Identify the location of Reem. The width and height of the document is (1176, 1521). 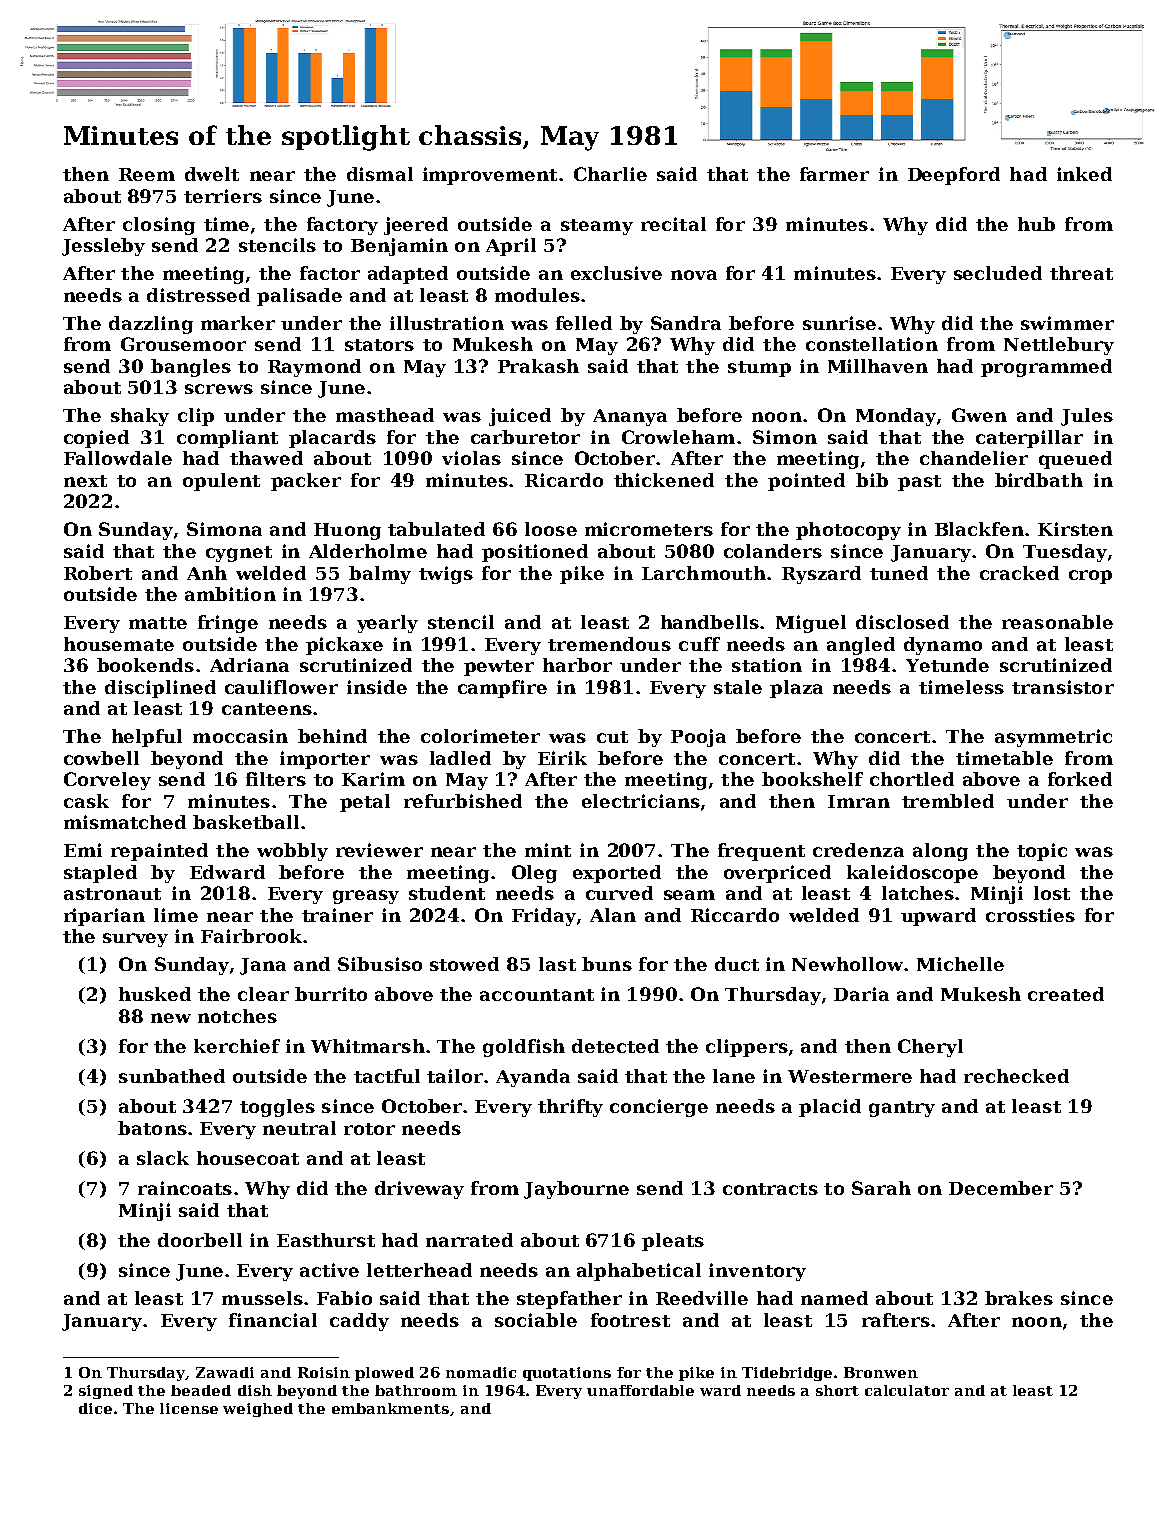
(147, 174).
